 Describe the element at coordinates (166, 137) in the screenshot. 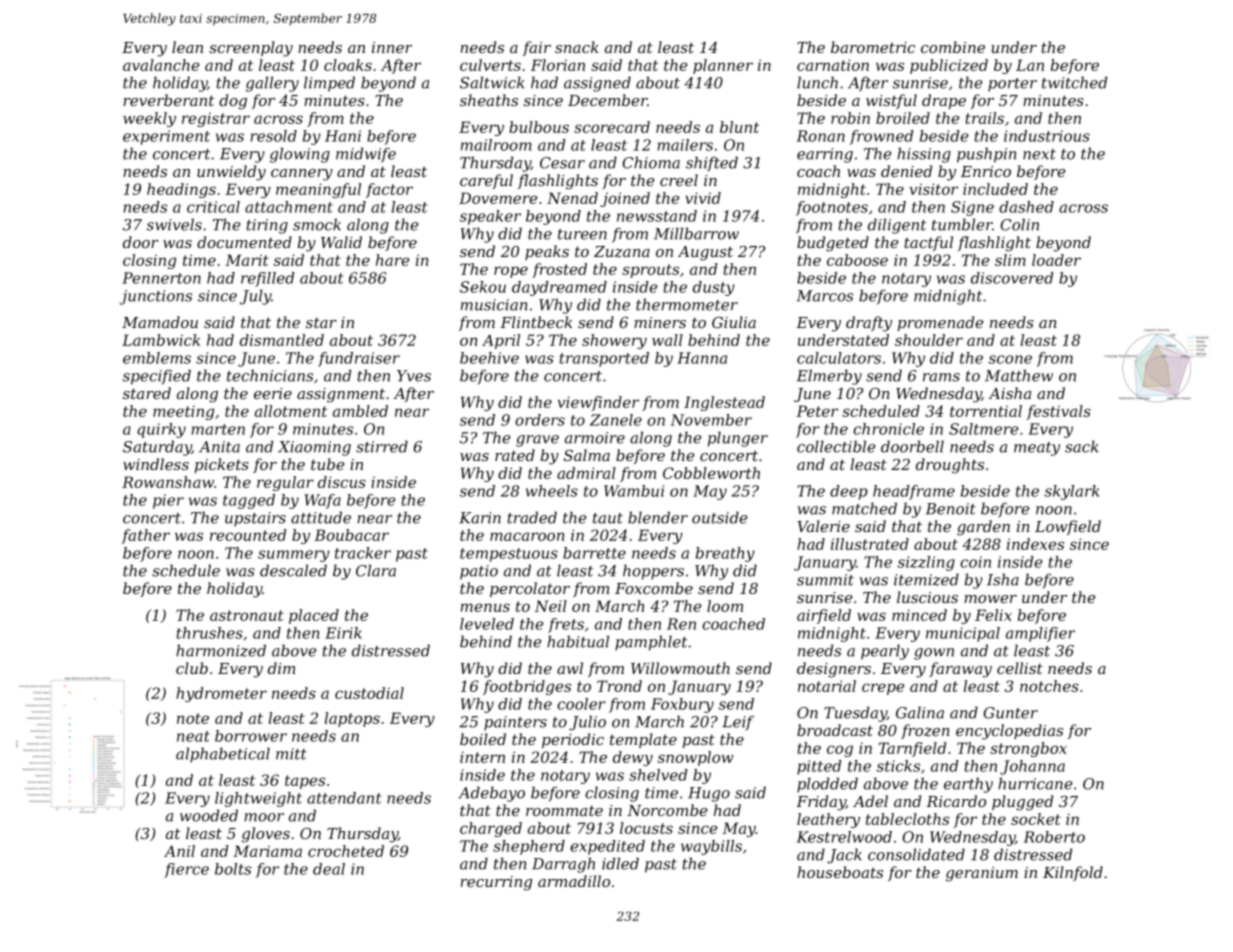

I see `experiment` at that location.
